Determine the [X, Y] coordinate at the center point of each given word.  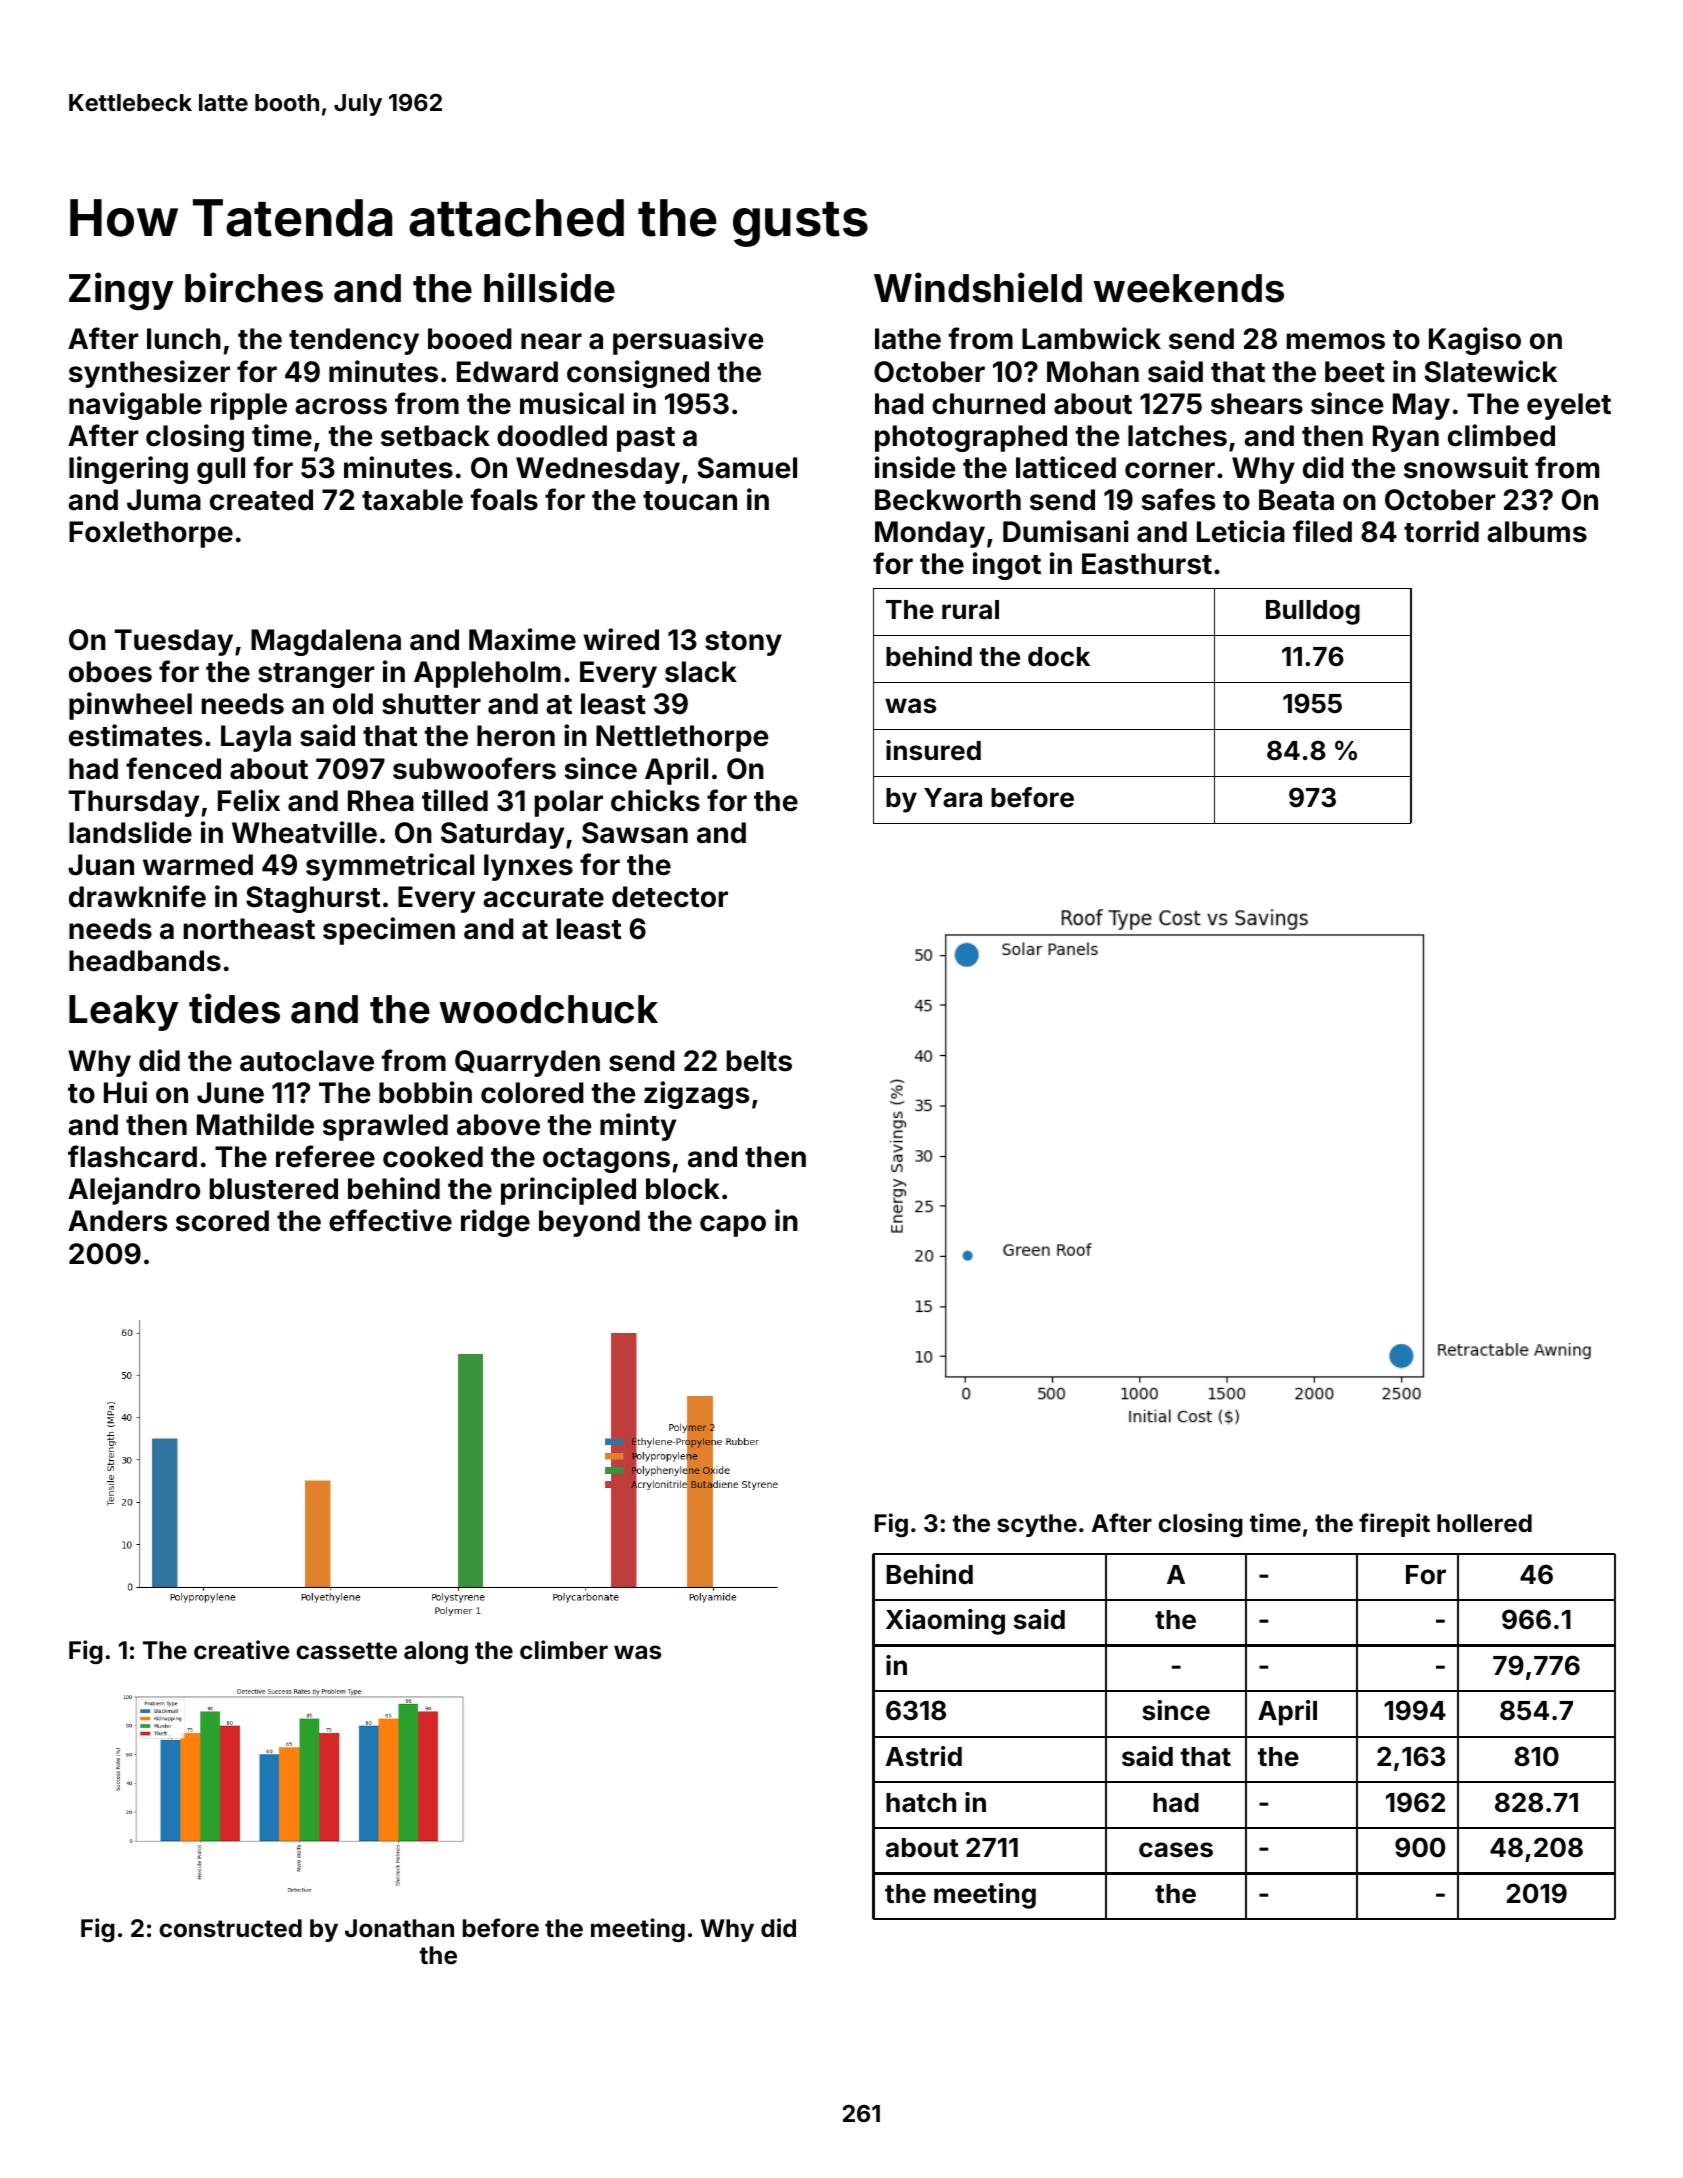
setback [435, 436]
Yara [953, 798]
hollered [1484, 1523]
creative [242, 1650]
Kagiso [1475, 341]
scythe [1037, 1525]
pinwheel [130, 706]
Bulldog [1313, 612]
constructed [230, 1928]
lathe [908, 339]
